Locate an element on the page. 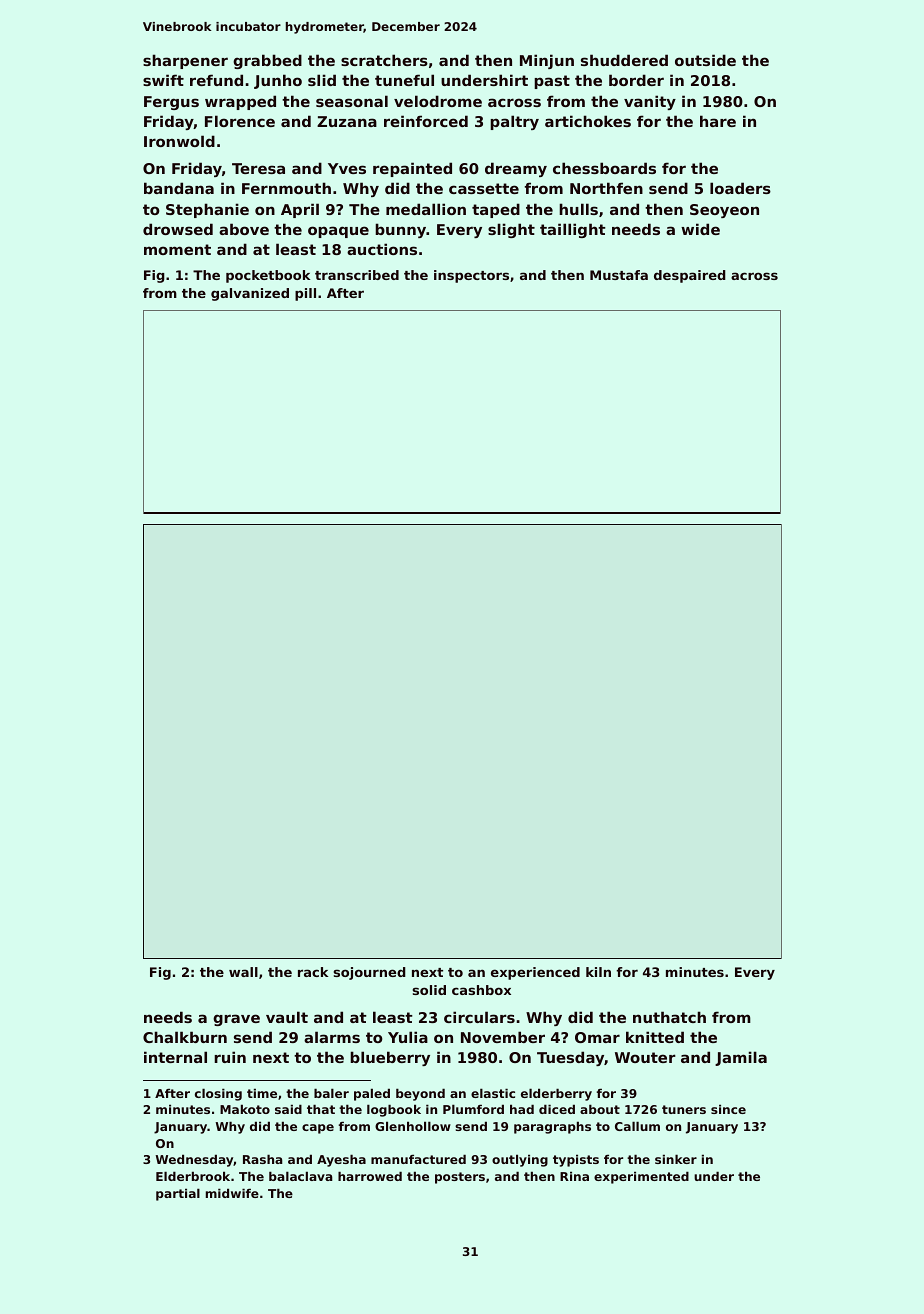  pill is located at coordinates (305, 294).
